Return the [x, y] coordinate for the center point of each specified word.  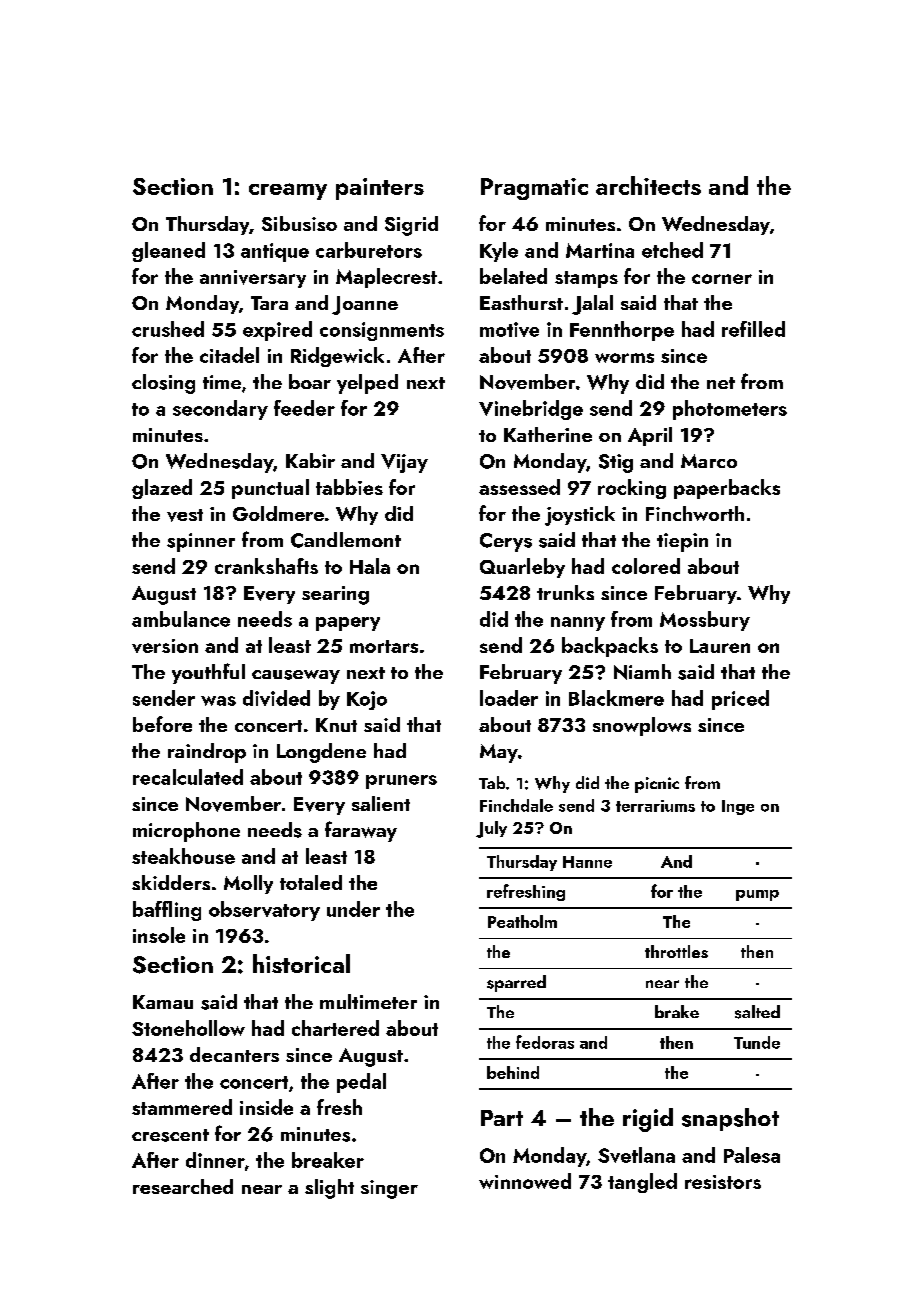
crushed [168, 329]
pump [757, 895]
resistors [723, 1182]
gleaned [168, 252]
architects [648, 185]
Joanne [365, 305]
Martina [600, 250]
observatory [264, 911]
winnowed [525, 1181]
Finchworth [695, 513]
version [165, 646]
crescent [170, 1135]
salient [381, 803]
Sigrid [411, 226]
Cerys [506, 542]
